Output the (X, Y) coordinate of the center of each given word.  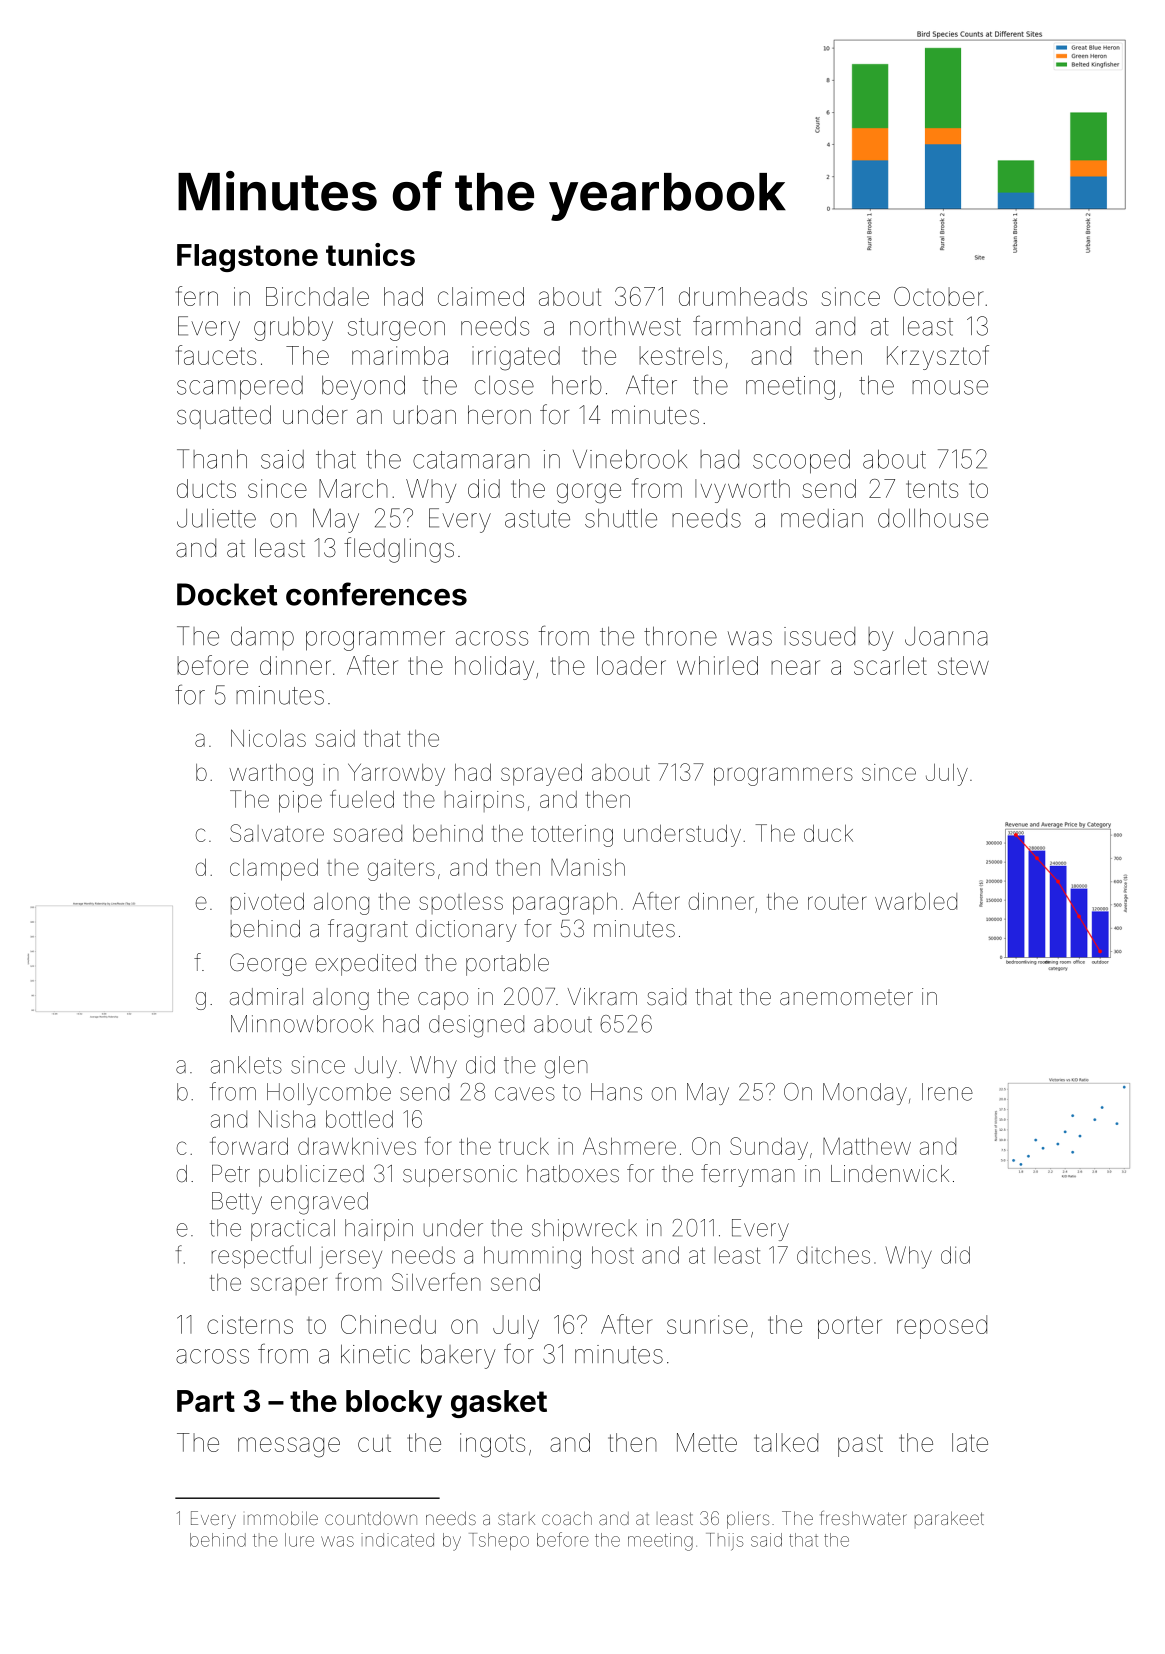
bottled (359, 1119)
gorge (589, 493)
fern (197, 296)
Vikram (602, 997)
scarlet (890, 665)
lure (299, 1540)
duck (828, 833)
